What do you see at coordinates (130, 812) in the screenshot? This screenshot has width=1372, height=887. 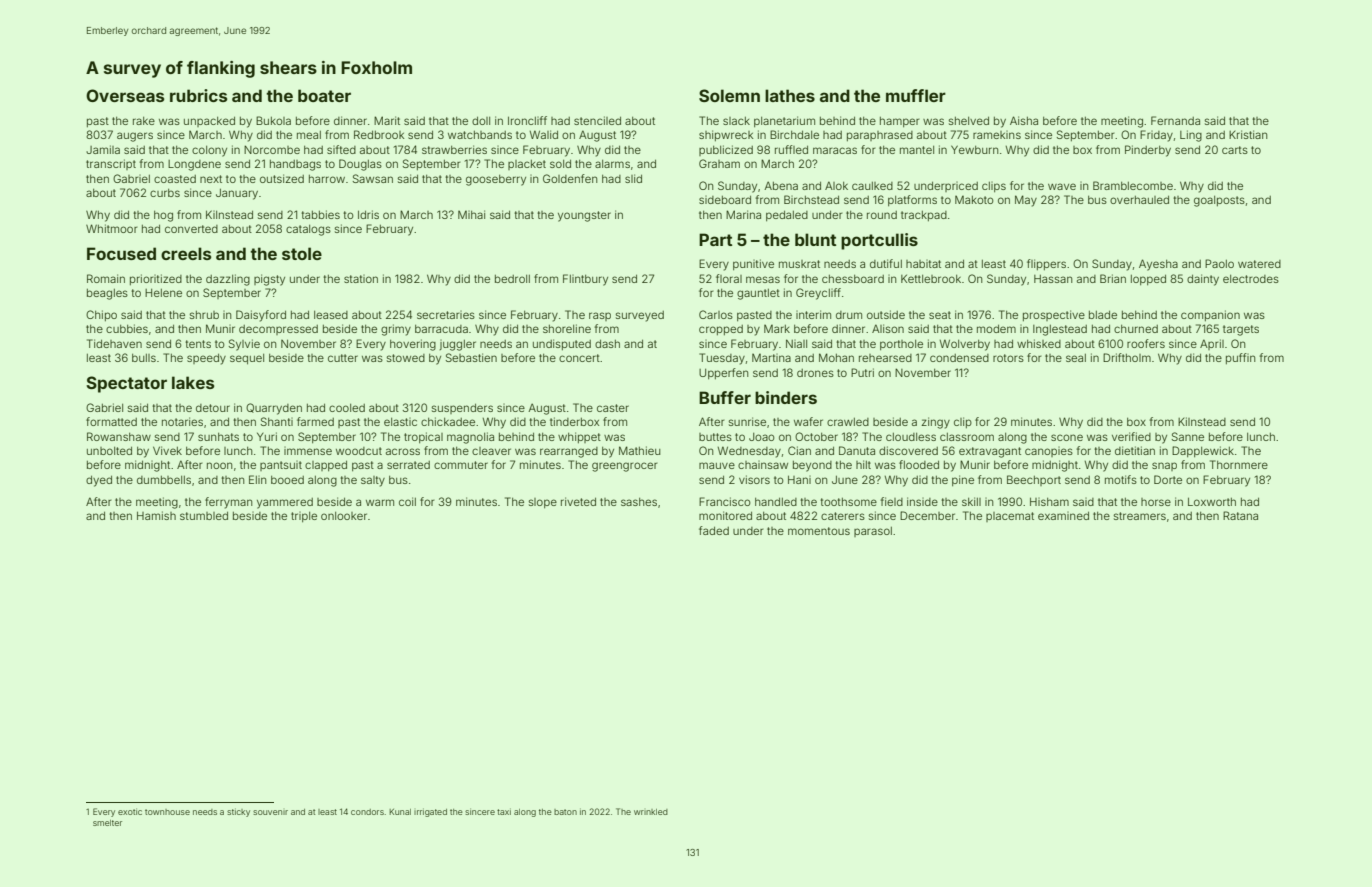 I see `exotic` at bounding box center [130, 812].
